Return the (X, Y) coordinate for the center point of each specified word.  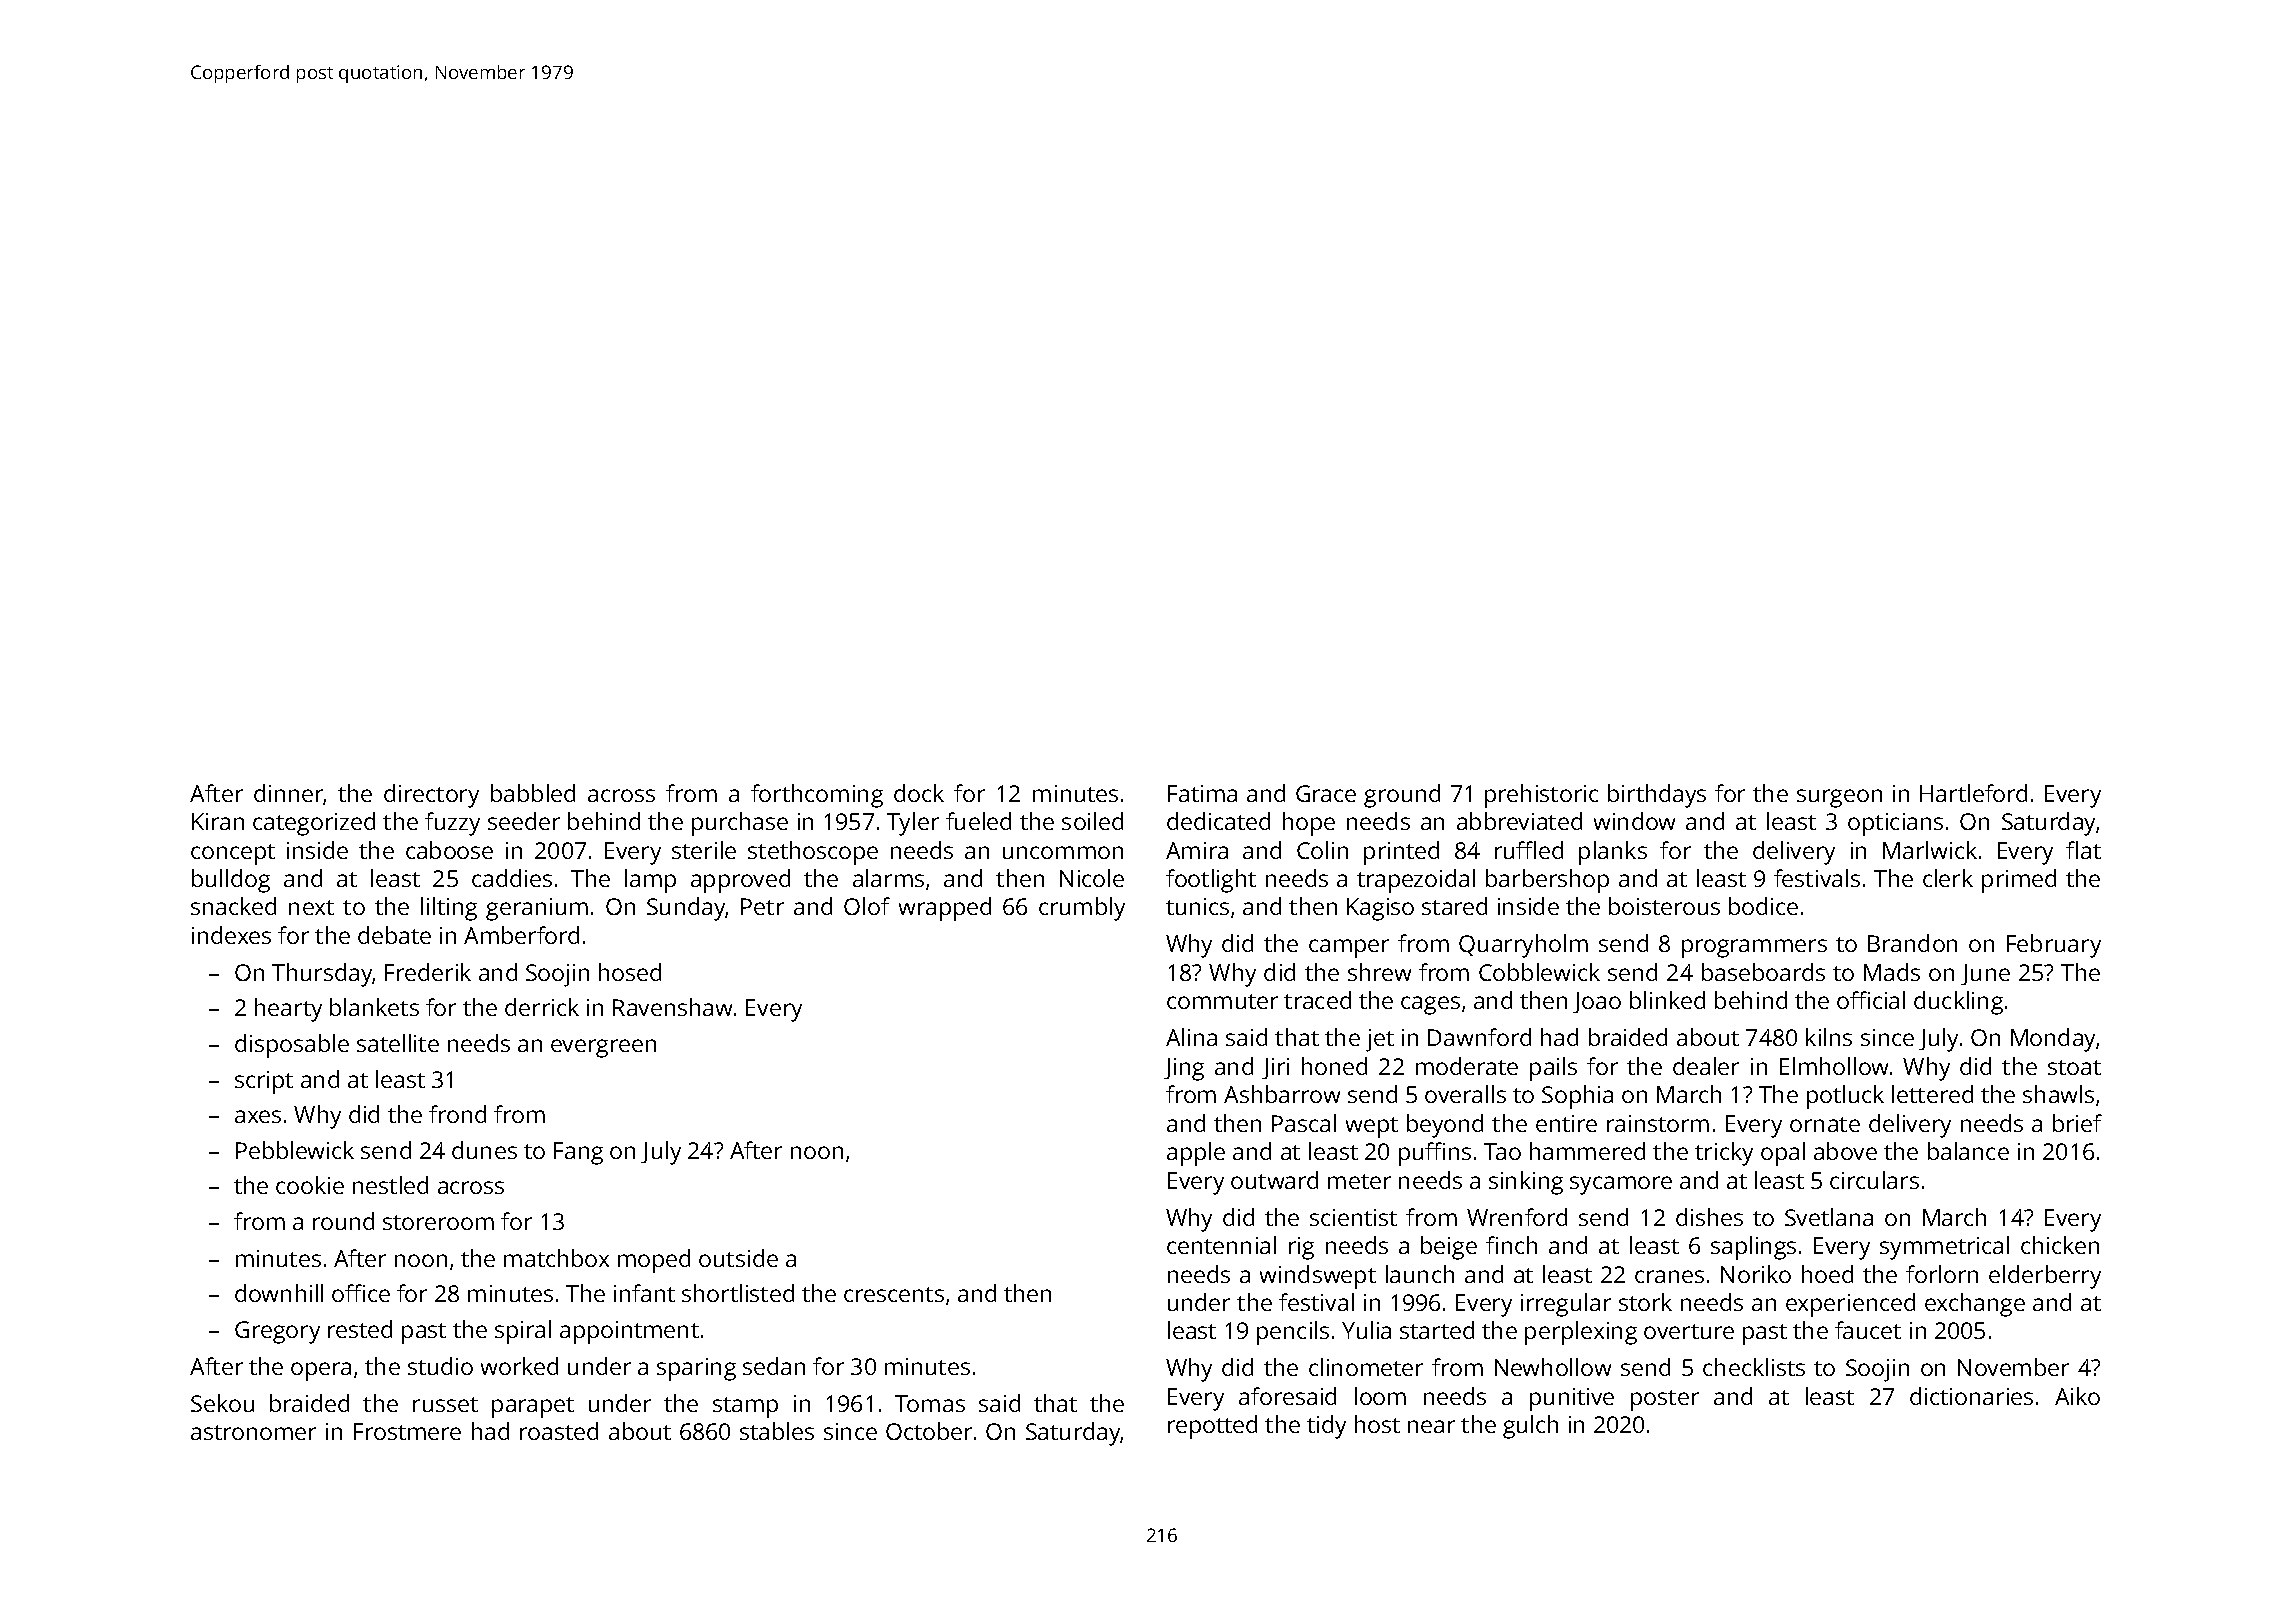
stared (1454, 906)
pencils (1293, 1333)
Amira (1197, 850)
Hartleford (1973, 793)
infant (644, 1293)
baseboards (1763, 972)
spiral (523, 1332)
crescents (894, 1294)
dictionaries (1971, 1396)
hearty (288, 1010)
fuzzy (452, 824)
